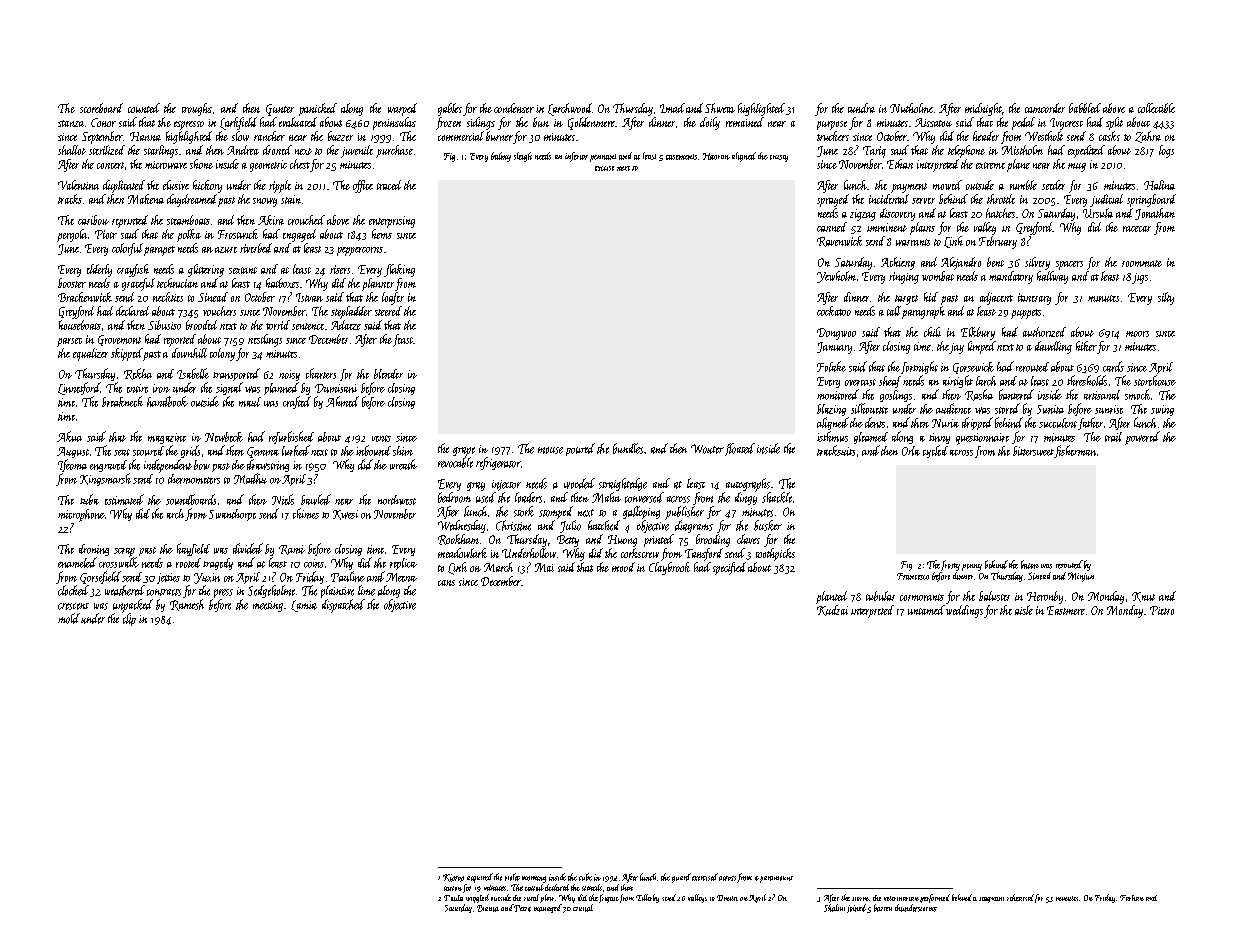  I want to click on counted, so click(144, 108).
